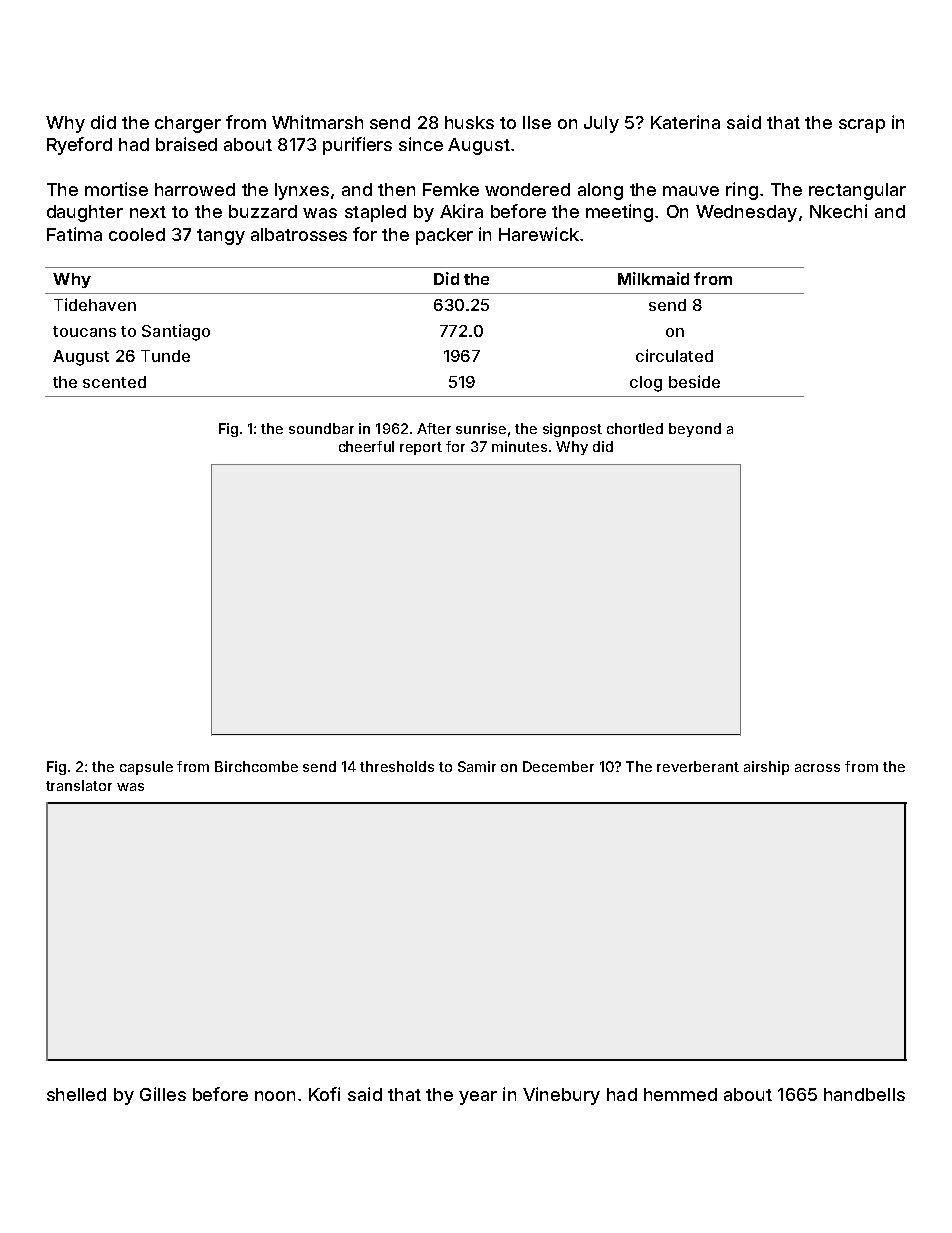  What do you see at coordinates (539, 234) in the screenshot?
I see `Harewick` at bounding box center [539, 234].
